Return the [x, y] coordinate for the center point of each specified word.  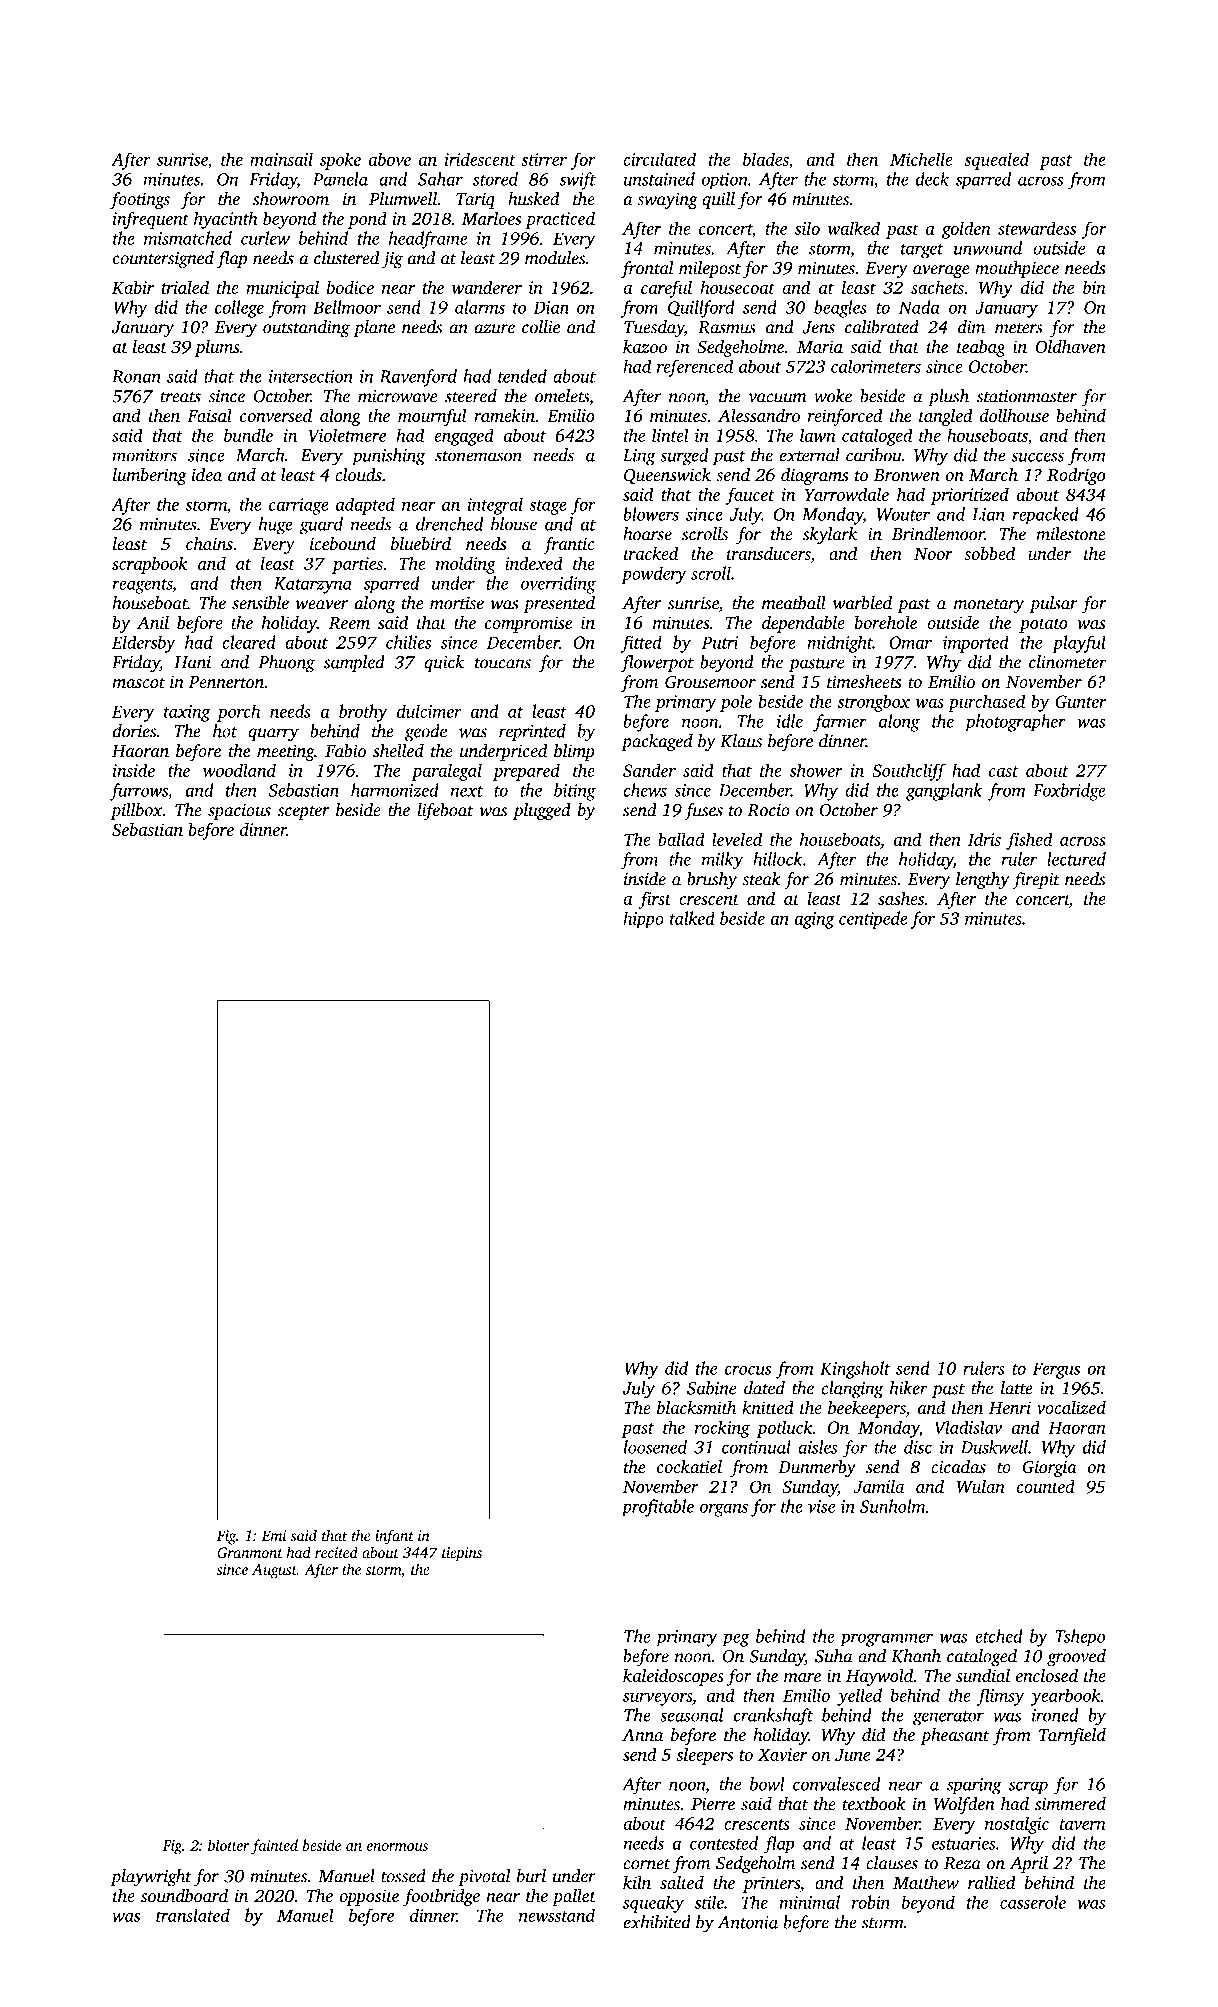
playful [1079, 644]
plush [948, 397]
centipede [873, 920]
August [274, 1571]
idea [207, 475]
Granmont [250, 1552]
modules [555, 258]
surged [684, 457]
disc [918, 1447]
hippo [643, 920]
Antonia [748, 1922]
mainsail [281, 159]
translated [193, 1915]
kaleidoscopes [673, 1677]
